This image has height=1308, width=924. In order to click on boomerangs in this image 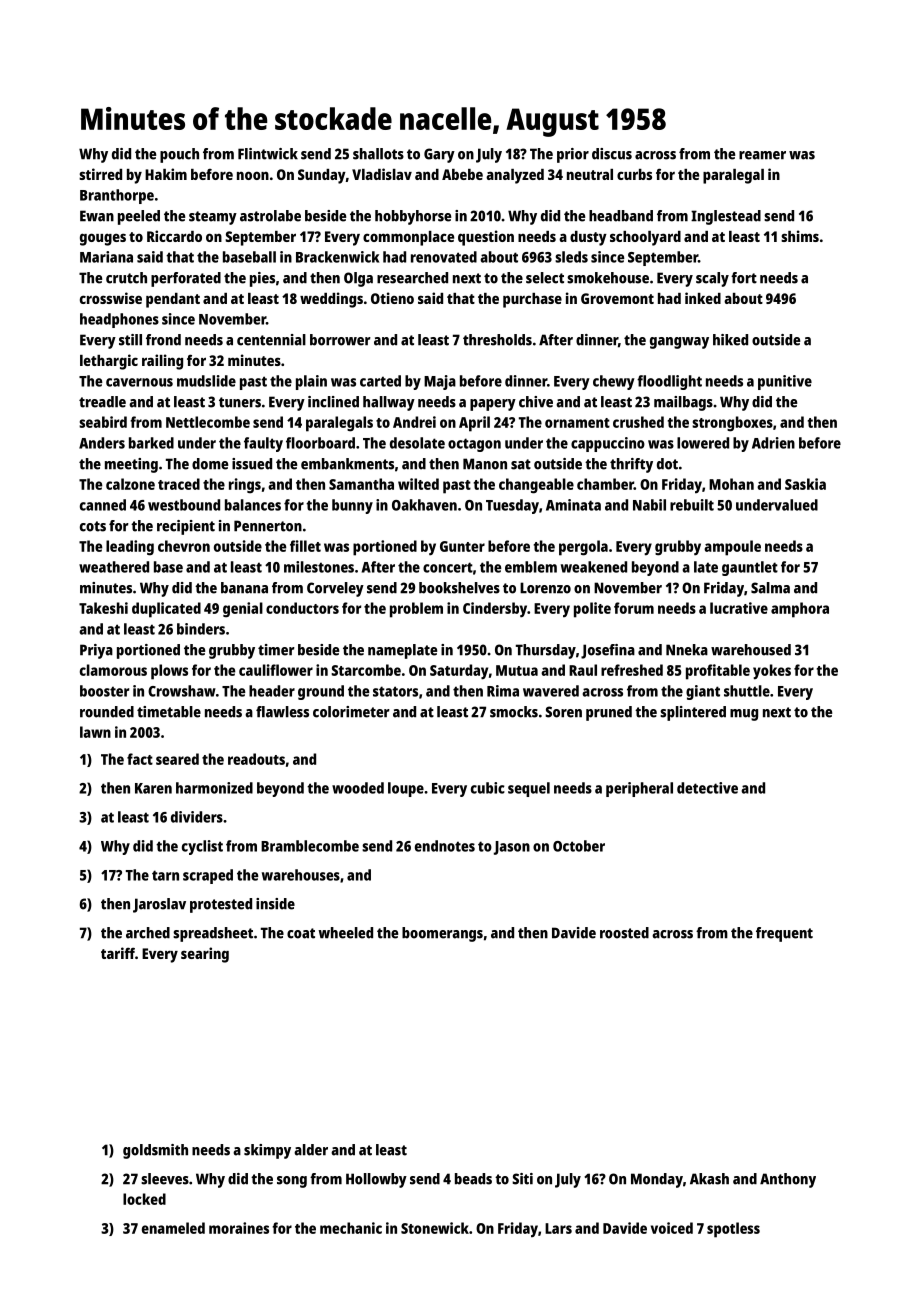, I will do `click(442, 934)`.
